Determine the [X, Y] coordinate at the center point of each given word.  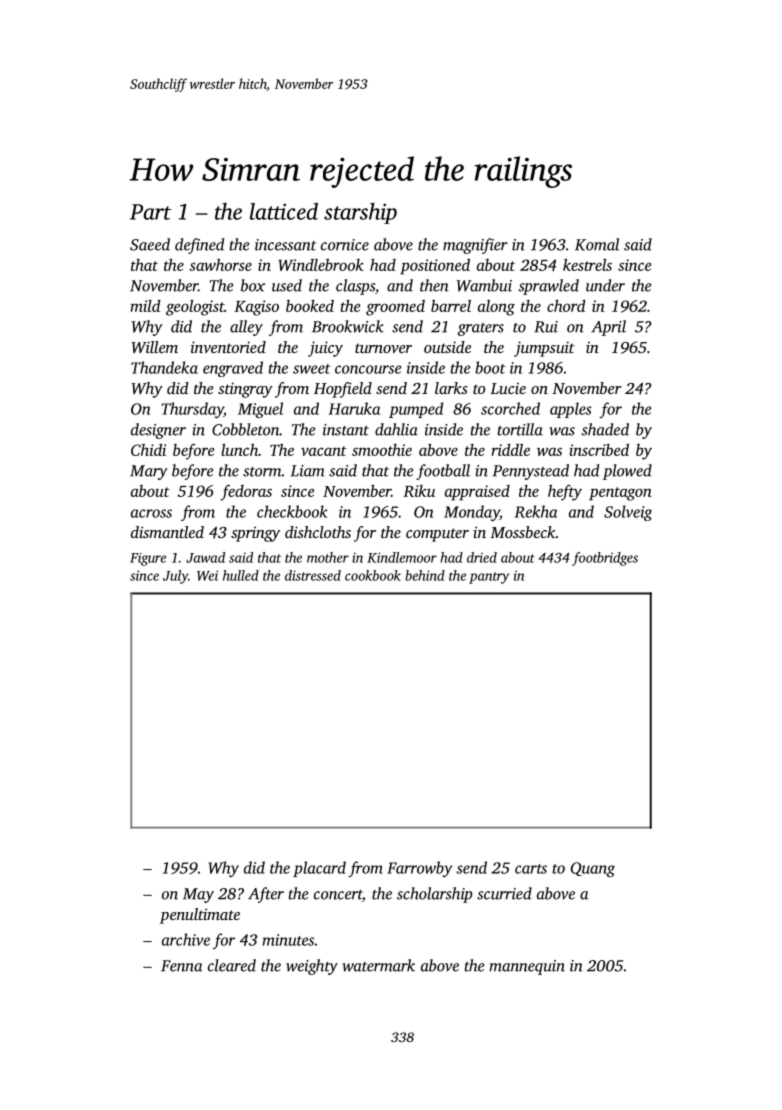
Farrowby [419, 869]
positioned [435, 267]
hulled [241, 575]
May [198, 895]
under [605, 285]
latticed [284, 211]
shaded [605, 429]
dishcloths [318, 532]
